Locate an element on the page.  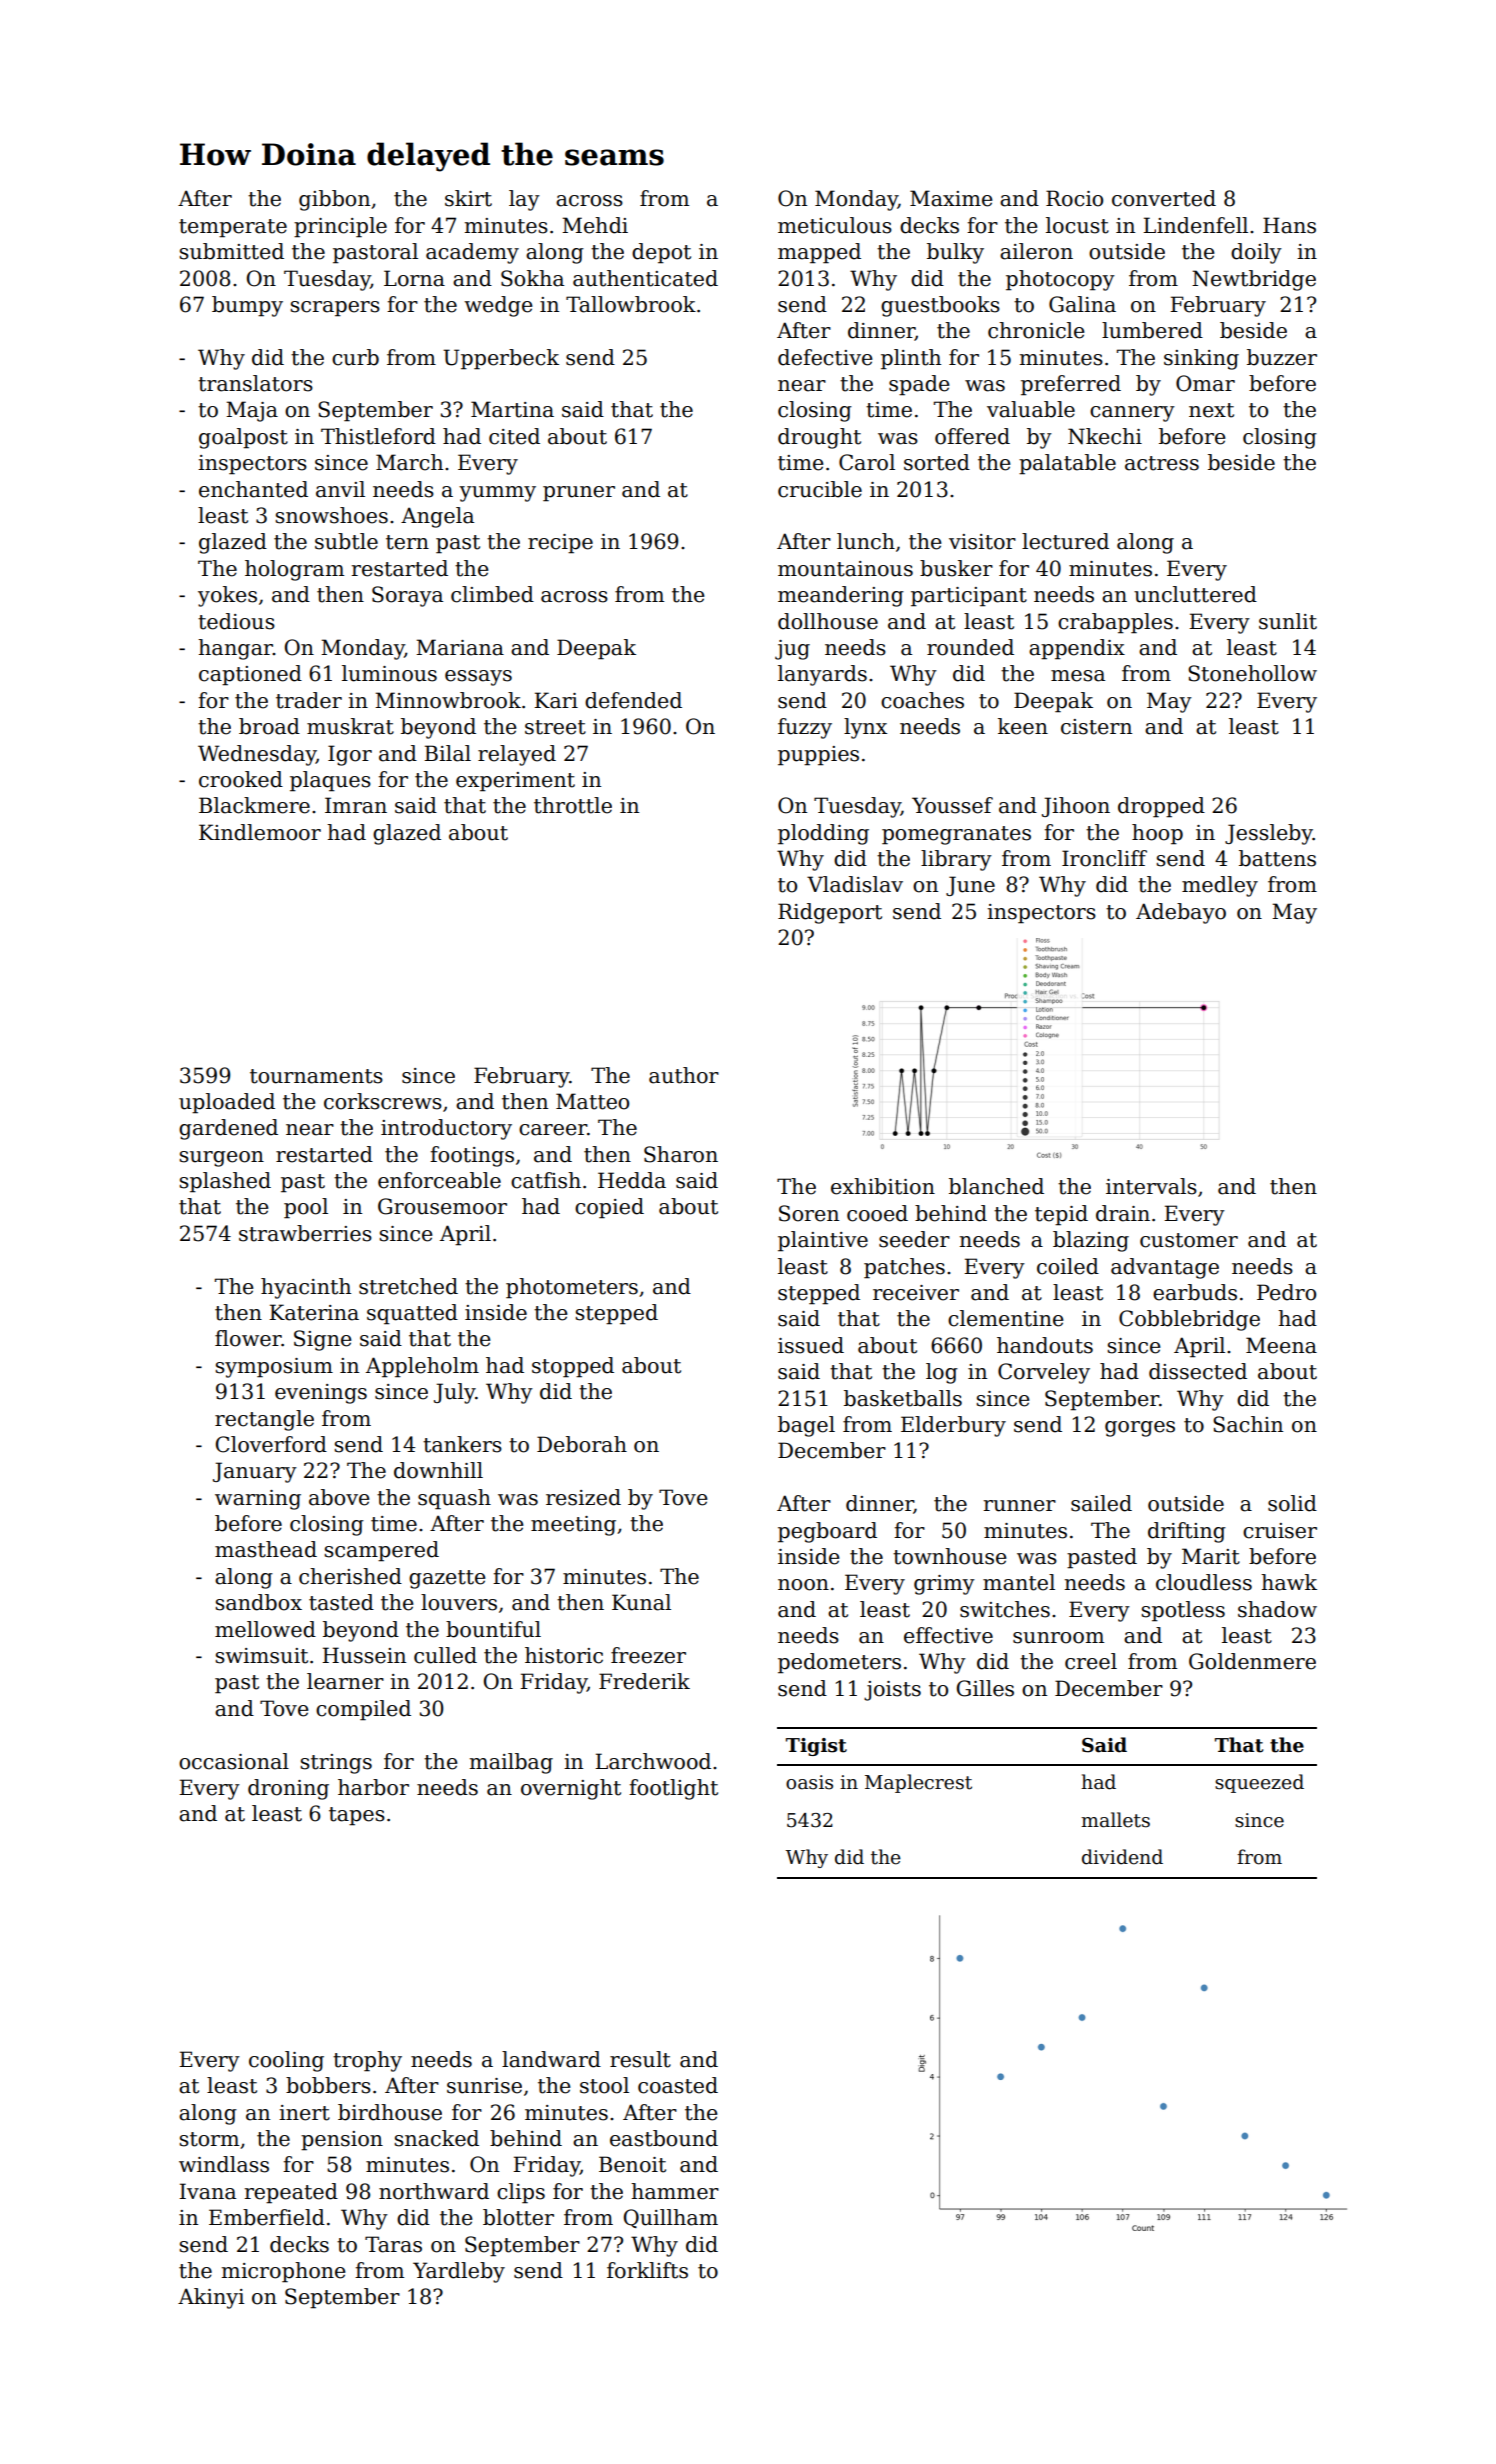
harbor is located at coordinates (373, 1787).
